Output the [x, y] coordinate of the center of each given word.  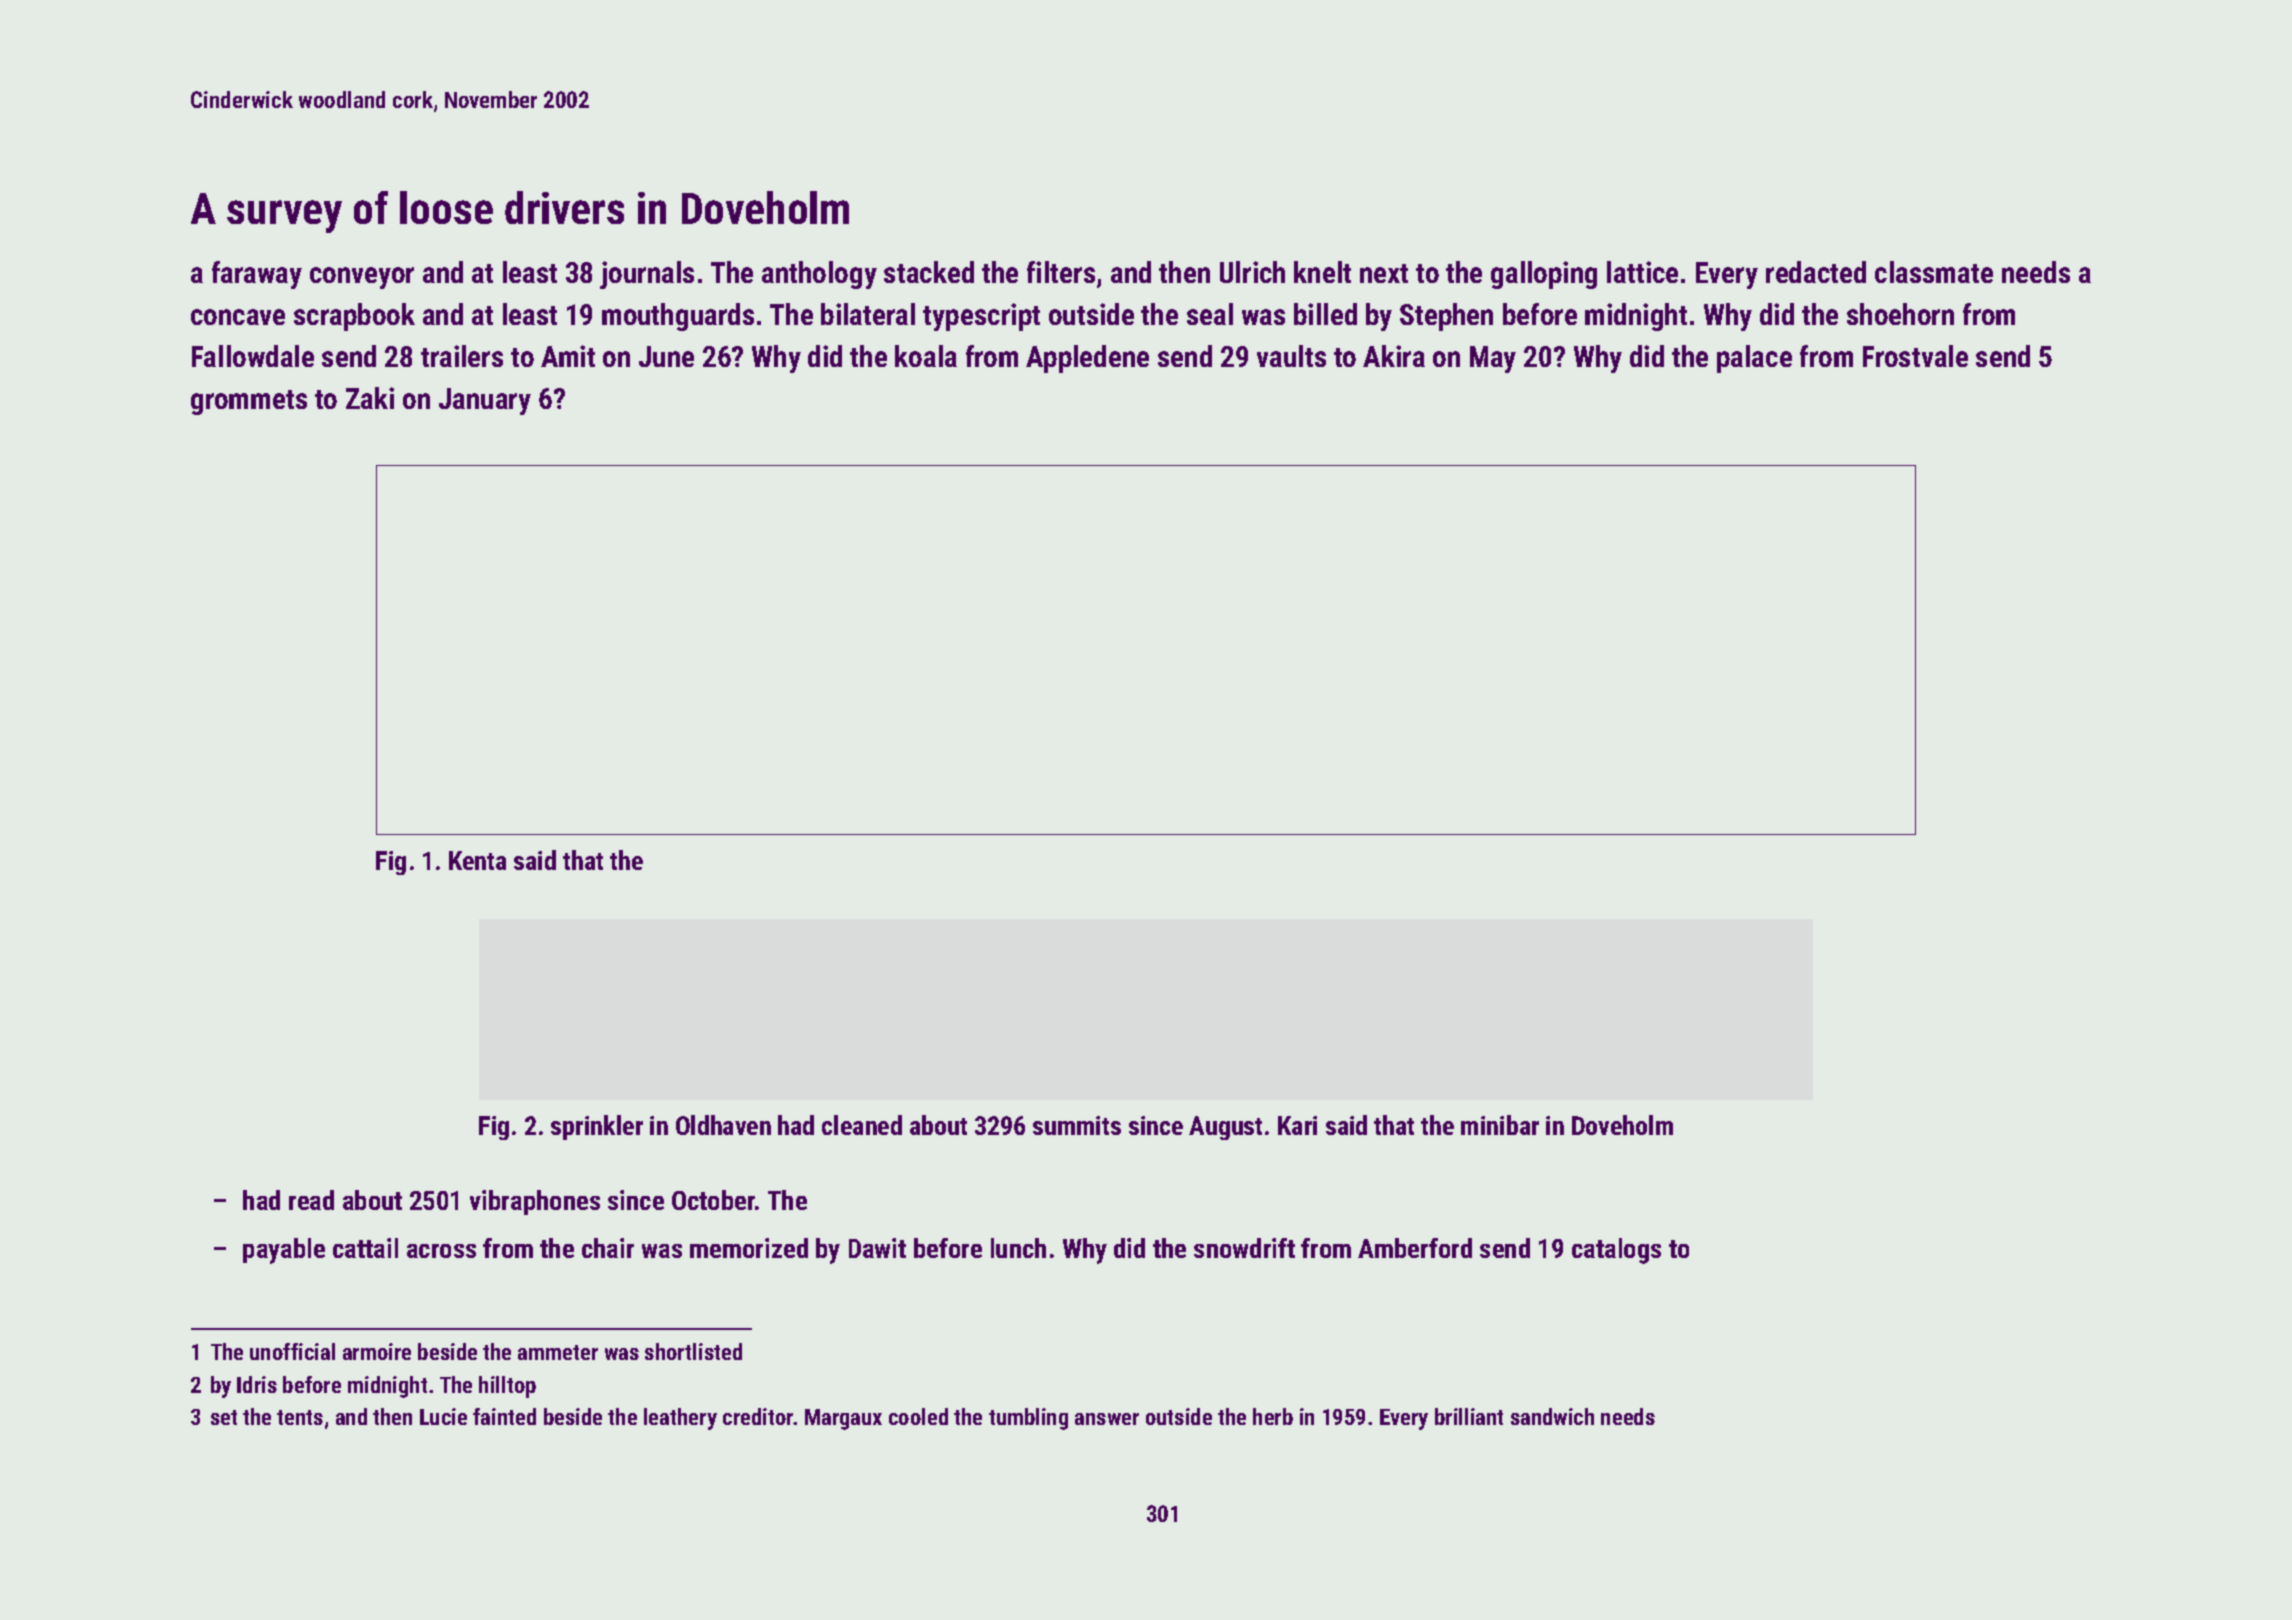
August [1225, 1128]
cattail [365, 1248]
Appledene [1087, 359]
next [1384, 273]
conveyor [362, 278]
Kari [1297, 1125]
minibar [1500, 1125]
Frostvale [1915, 356]
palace [1754, 359]
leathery [680, 1419]
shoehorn [1900, 314]
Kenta [477, 860]
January [485, 401]
